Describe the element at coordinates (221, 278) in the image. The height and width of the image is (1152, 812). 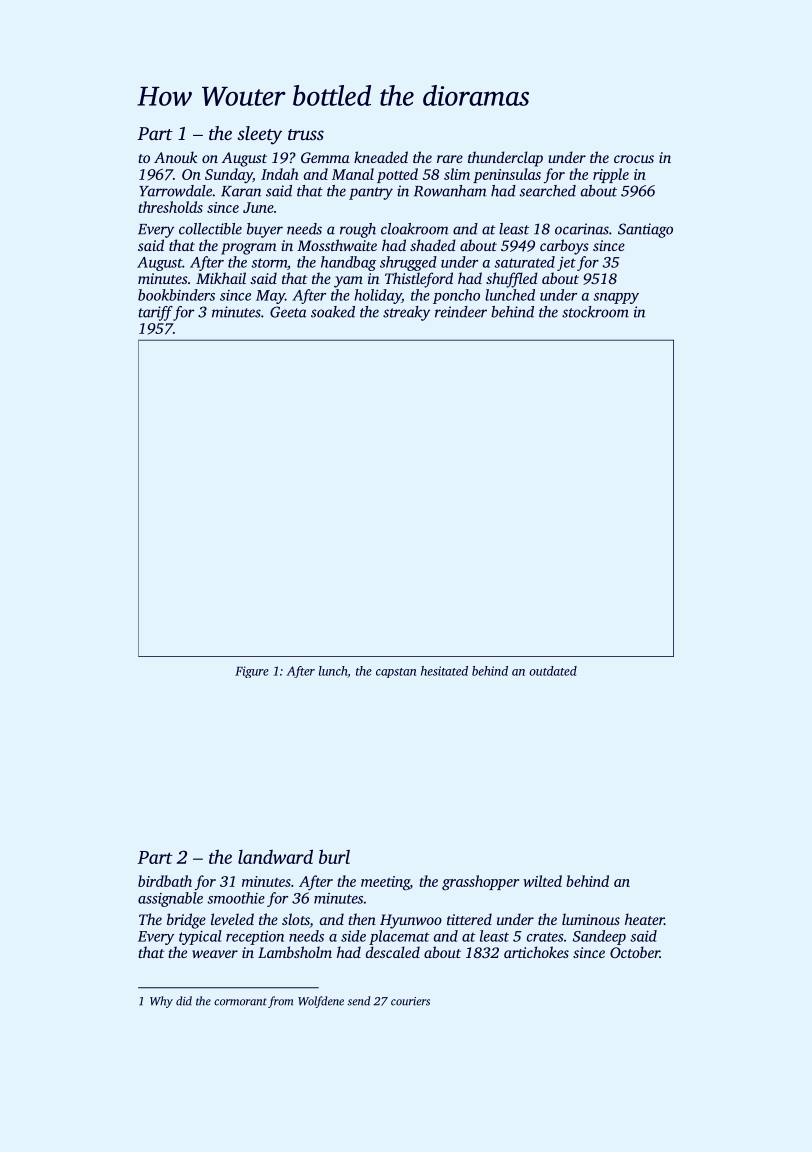
I see `Mikhail` at that location.
